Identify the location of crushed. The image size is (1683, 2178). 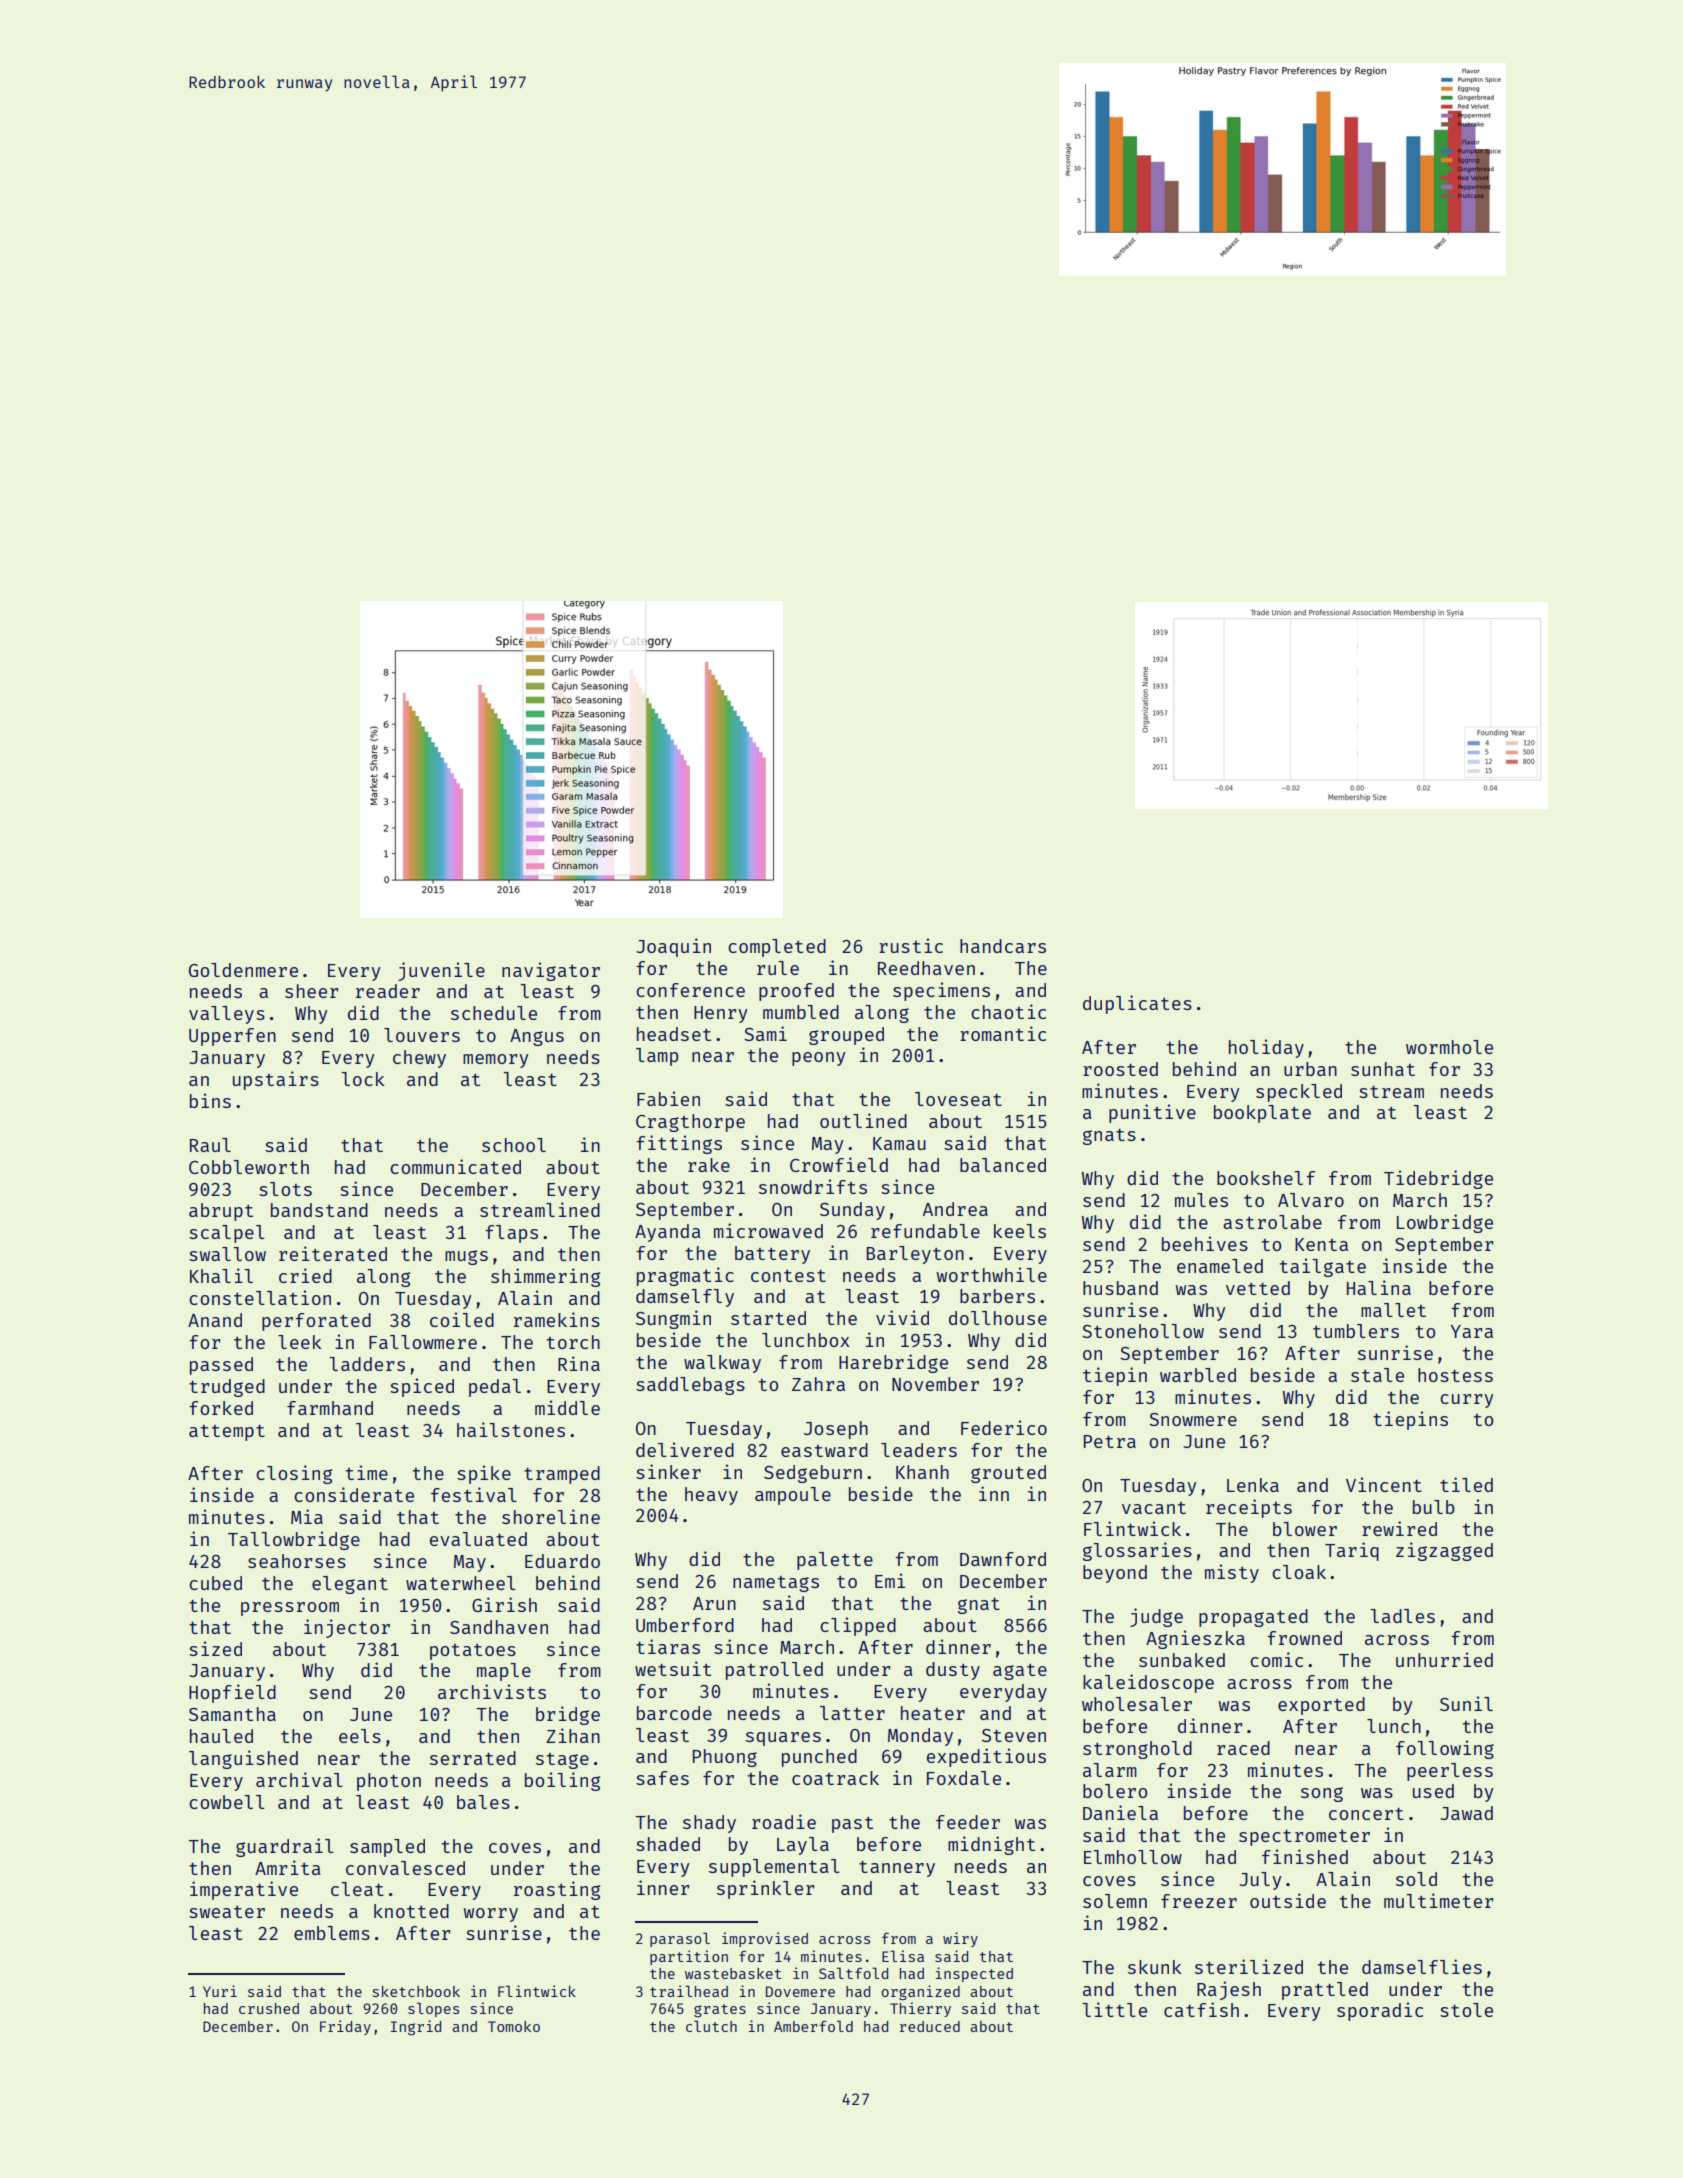
(269, 2008).
